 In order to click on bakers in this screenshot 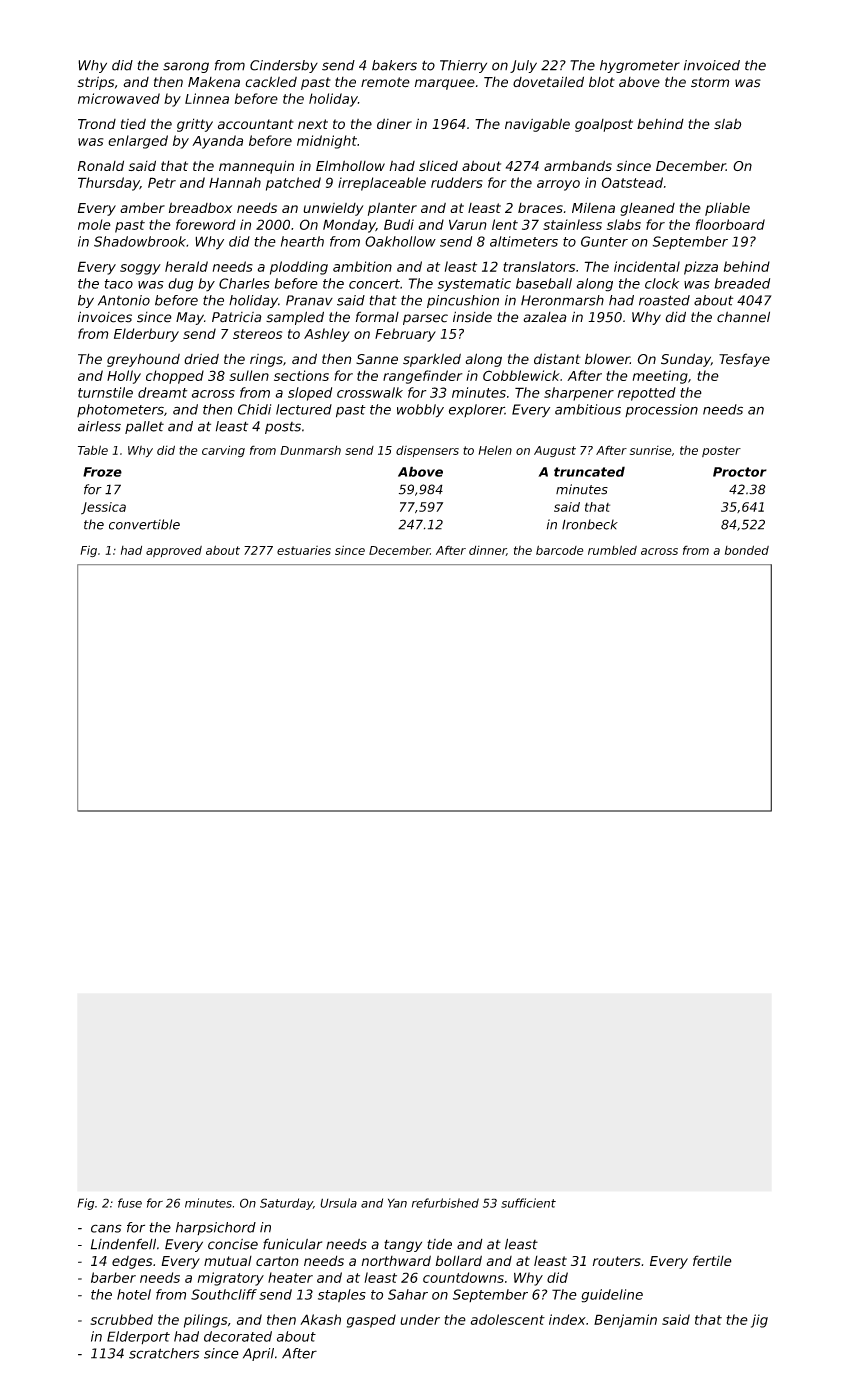, I will do `click(394, 65)`.
